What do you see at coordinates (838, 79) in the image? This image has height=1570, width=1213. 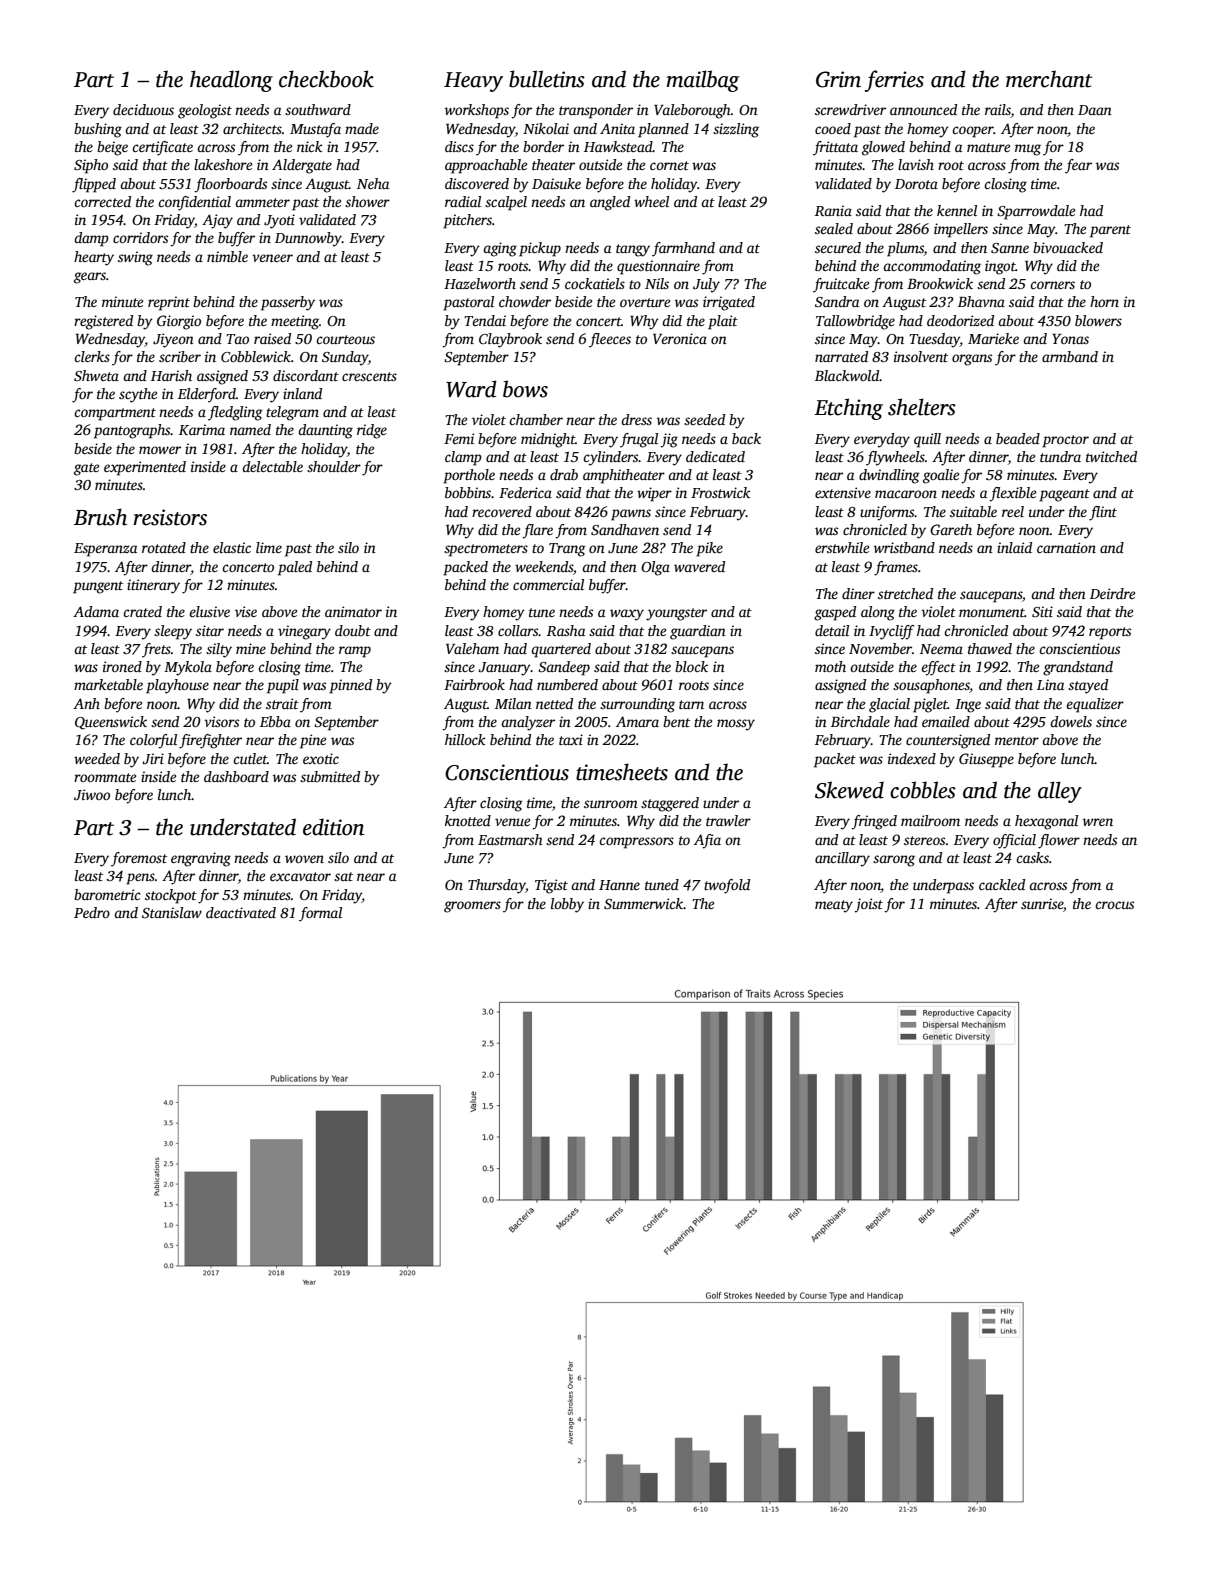 I see `Grim` at bounding box center [838, 79].
